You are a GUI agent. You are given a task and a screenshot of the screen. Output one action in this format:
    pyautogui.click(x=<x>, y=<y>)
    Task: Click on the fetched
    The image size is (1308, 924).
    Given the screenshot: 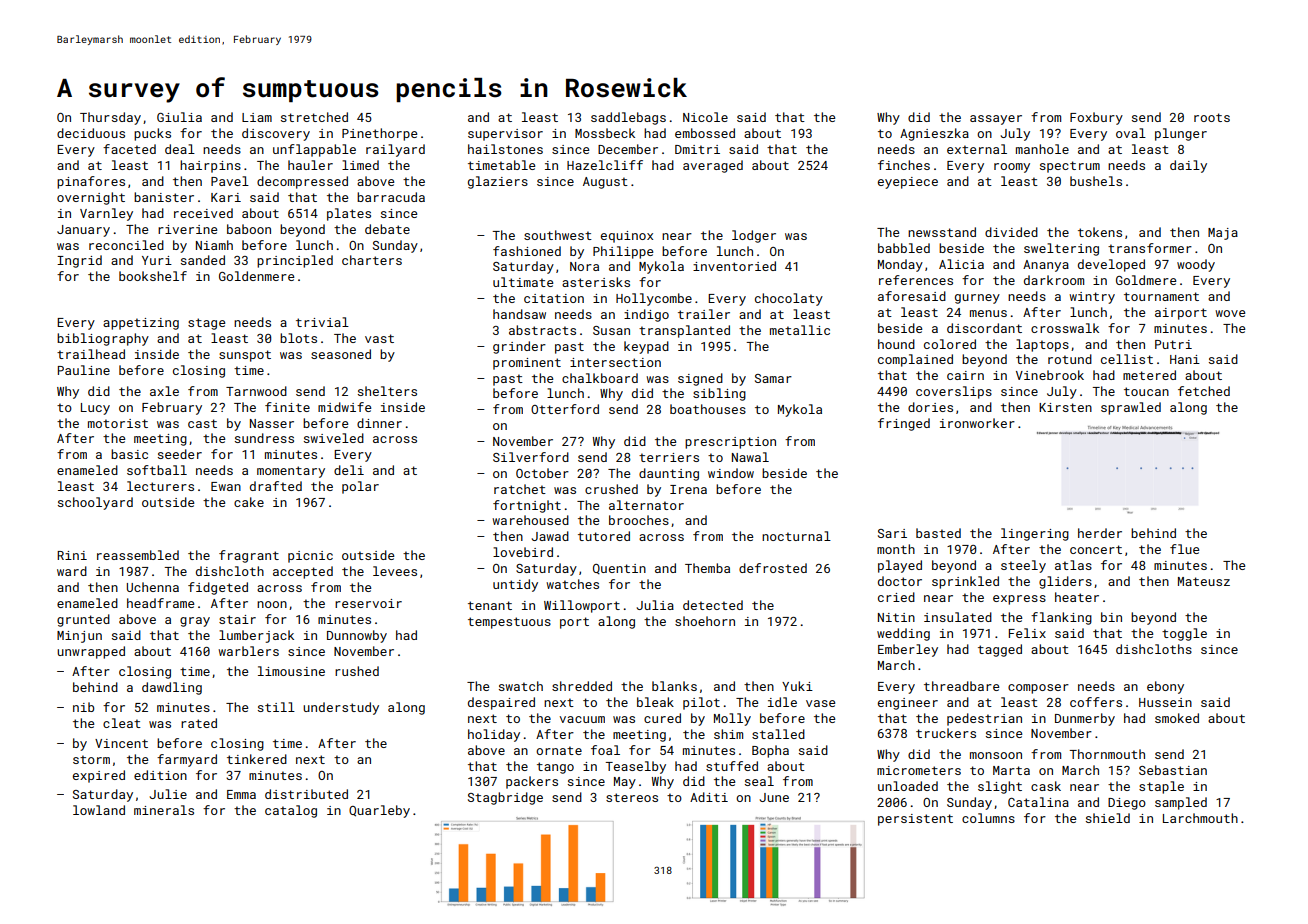 What is the action you would take?
    pyautogui.click(x=1204, y=391)
